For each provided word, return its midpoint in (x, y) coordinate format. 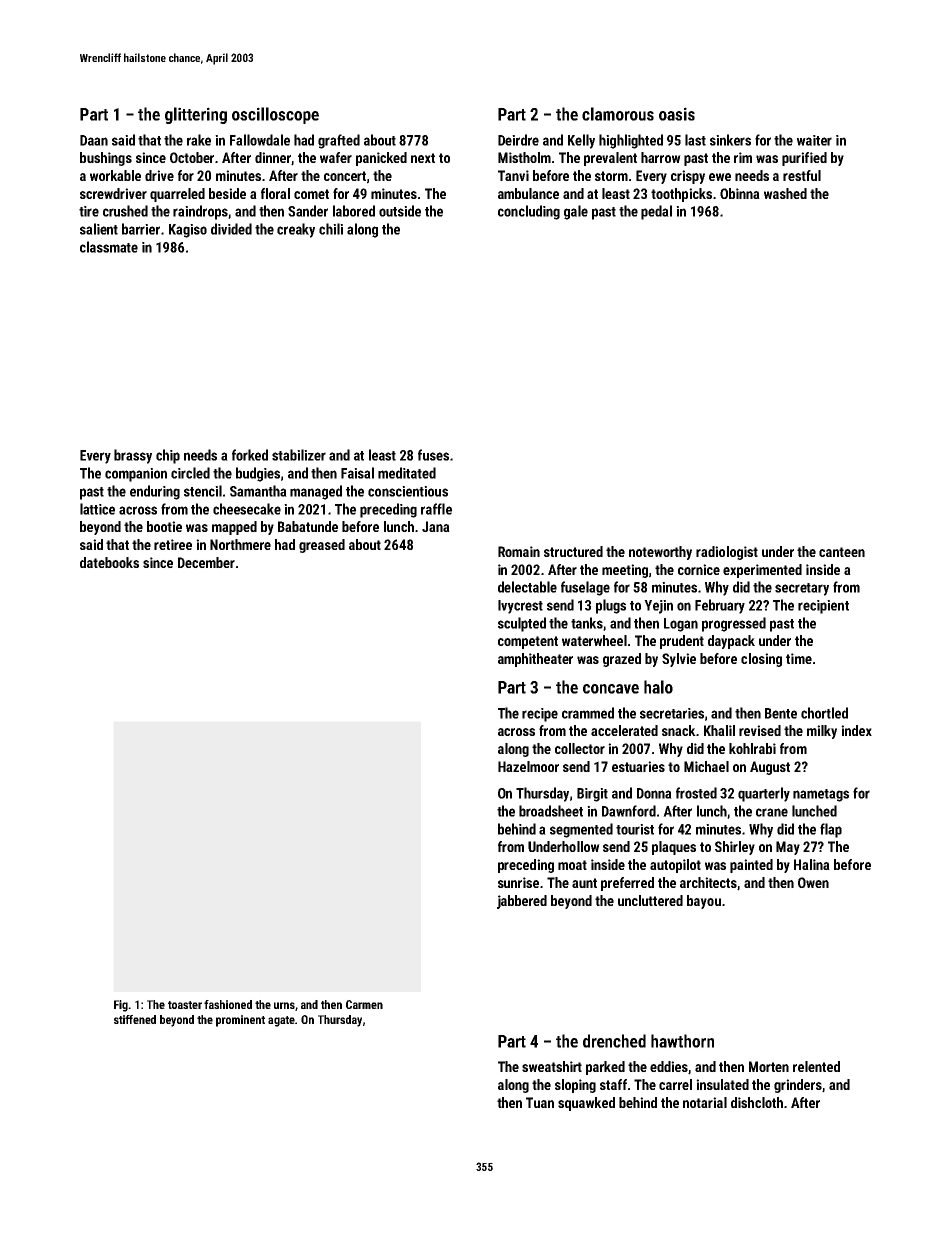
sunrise (518, 882)
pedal (656, 212)
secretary (802, 589)
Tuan (540, 1102)
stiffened (135, 1019)
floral (275, 193)
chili (331, 229)
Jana (436, 526)
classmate (109, 247)
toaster (185, 1005)
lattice (97, 509)
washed (785, 193)
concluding (529, 212)
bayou (704, 902)
